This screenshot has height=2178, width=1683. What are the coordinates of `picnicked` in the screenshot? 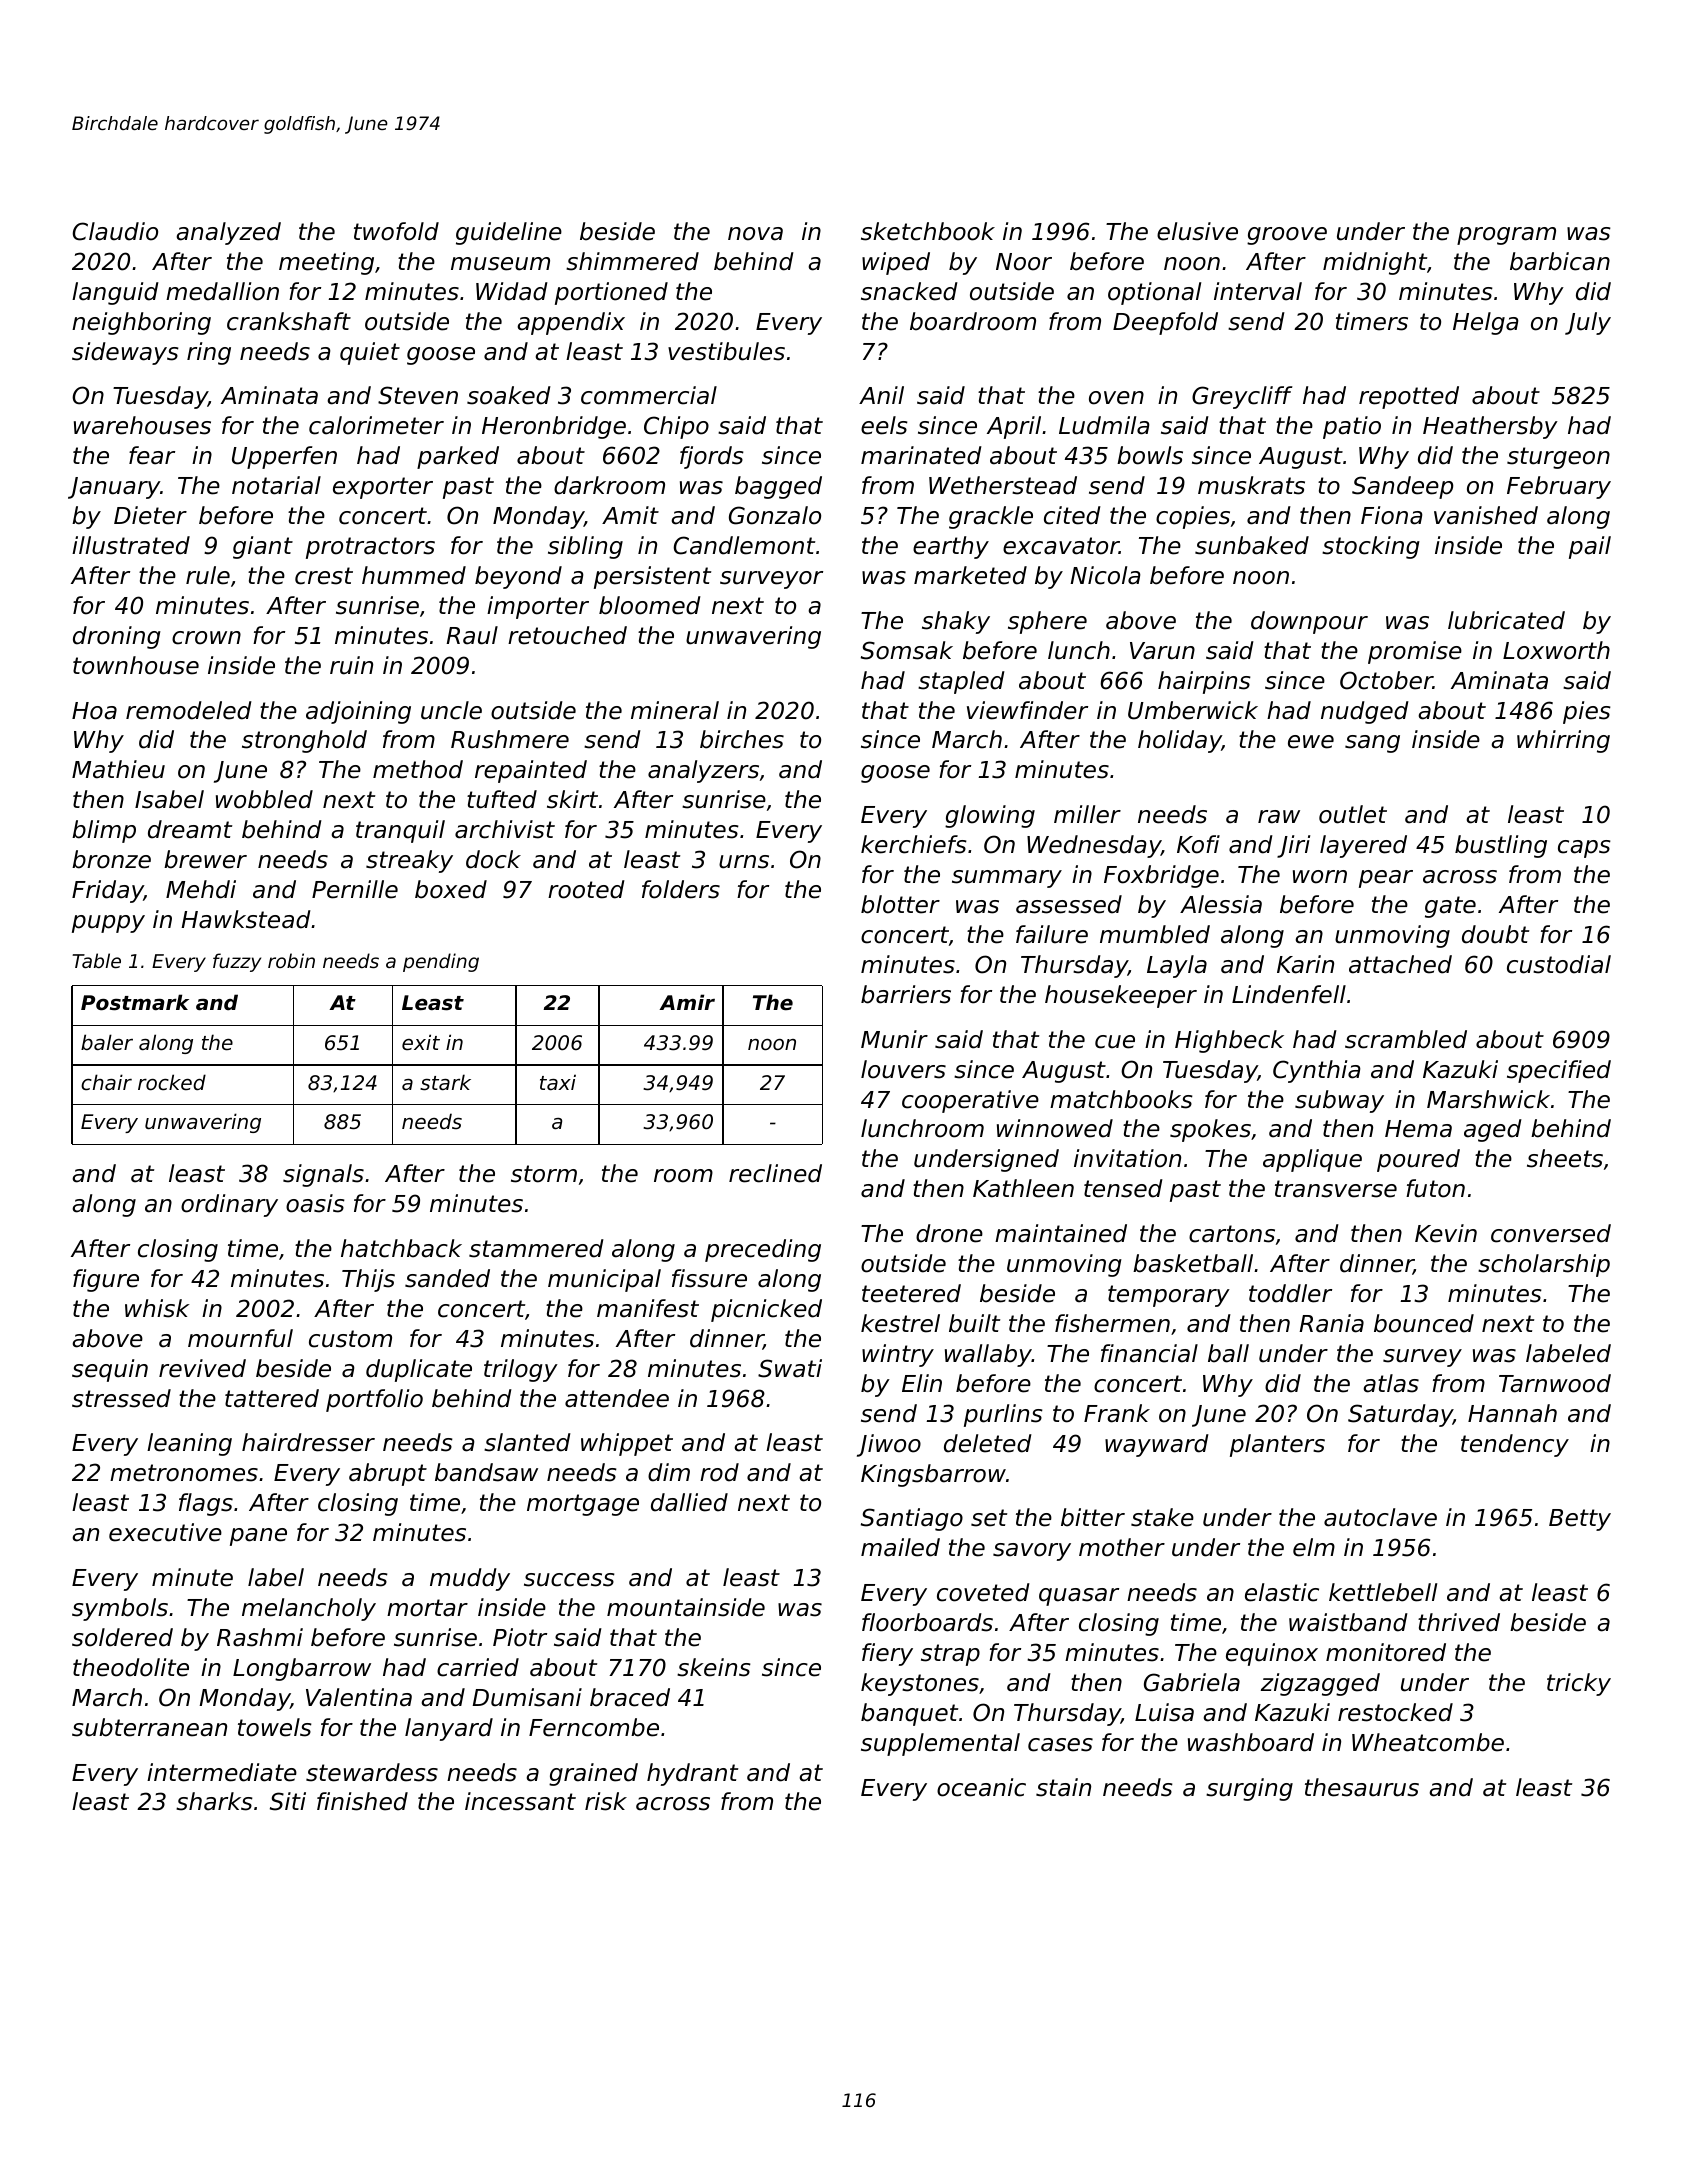 It's located at (766, 1310).
